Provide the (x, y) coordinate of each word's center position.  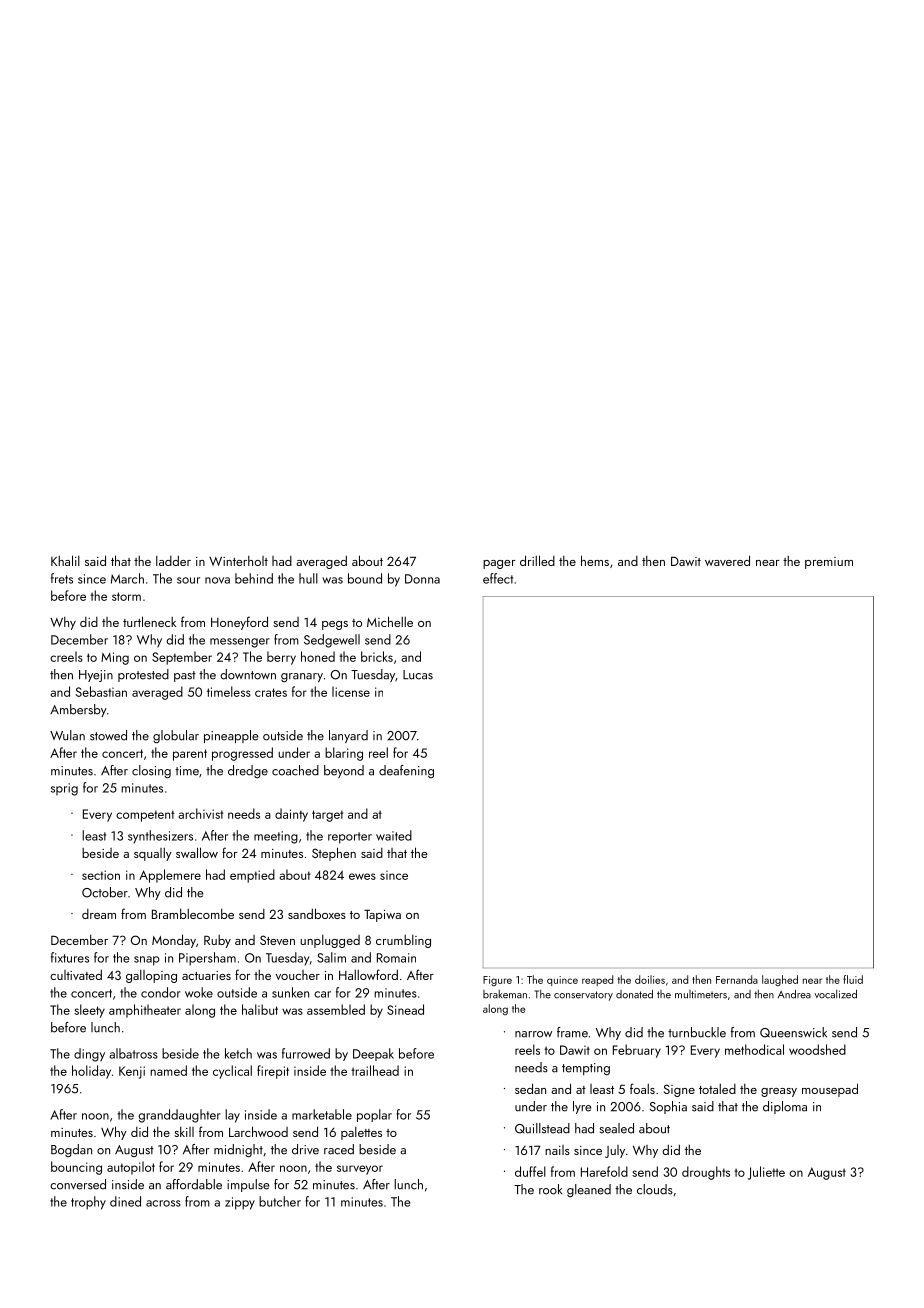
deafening (406, 771)
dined (125, 1201)
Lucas (418, 675)
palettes (361, 1133)
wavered (727, 560)
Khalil (65, 560)
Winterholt (238, 561)
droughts (706, 1173)
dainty (291, 815)
